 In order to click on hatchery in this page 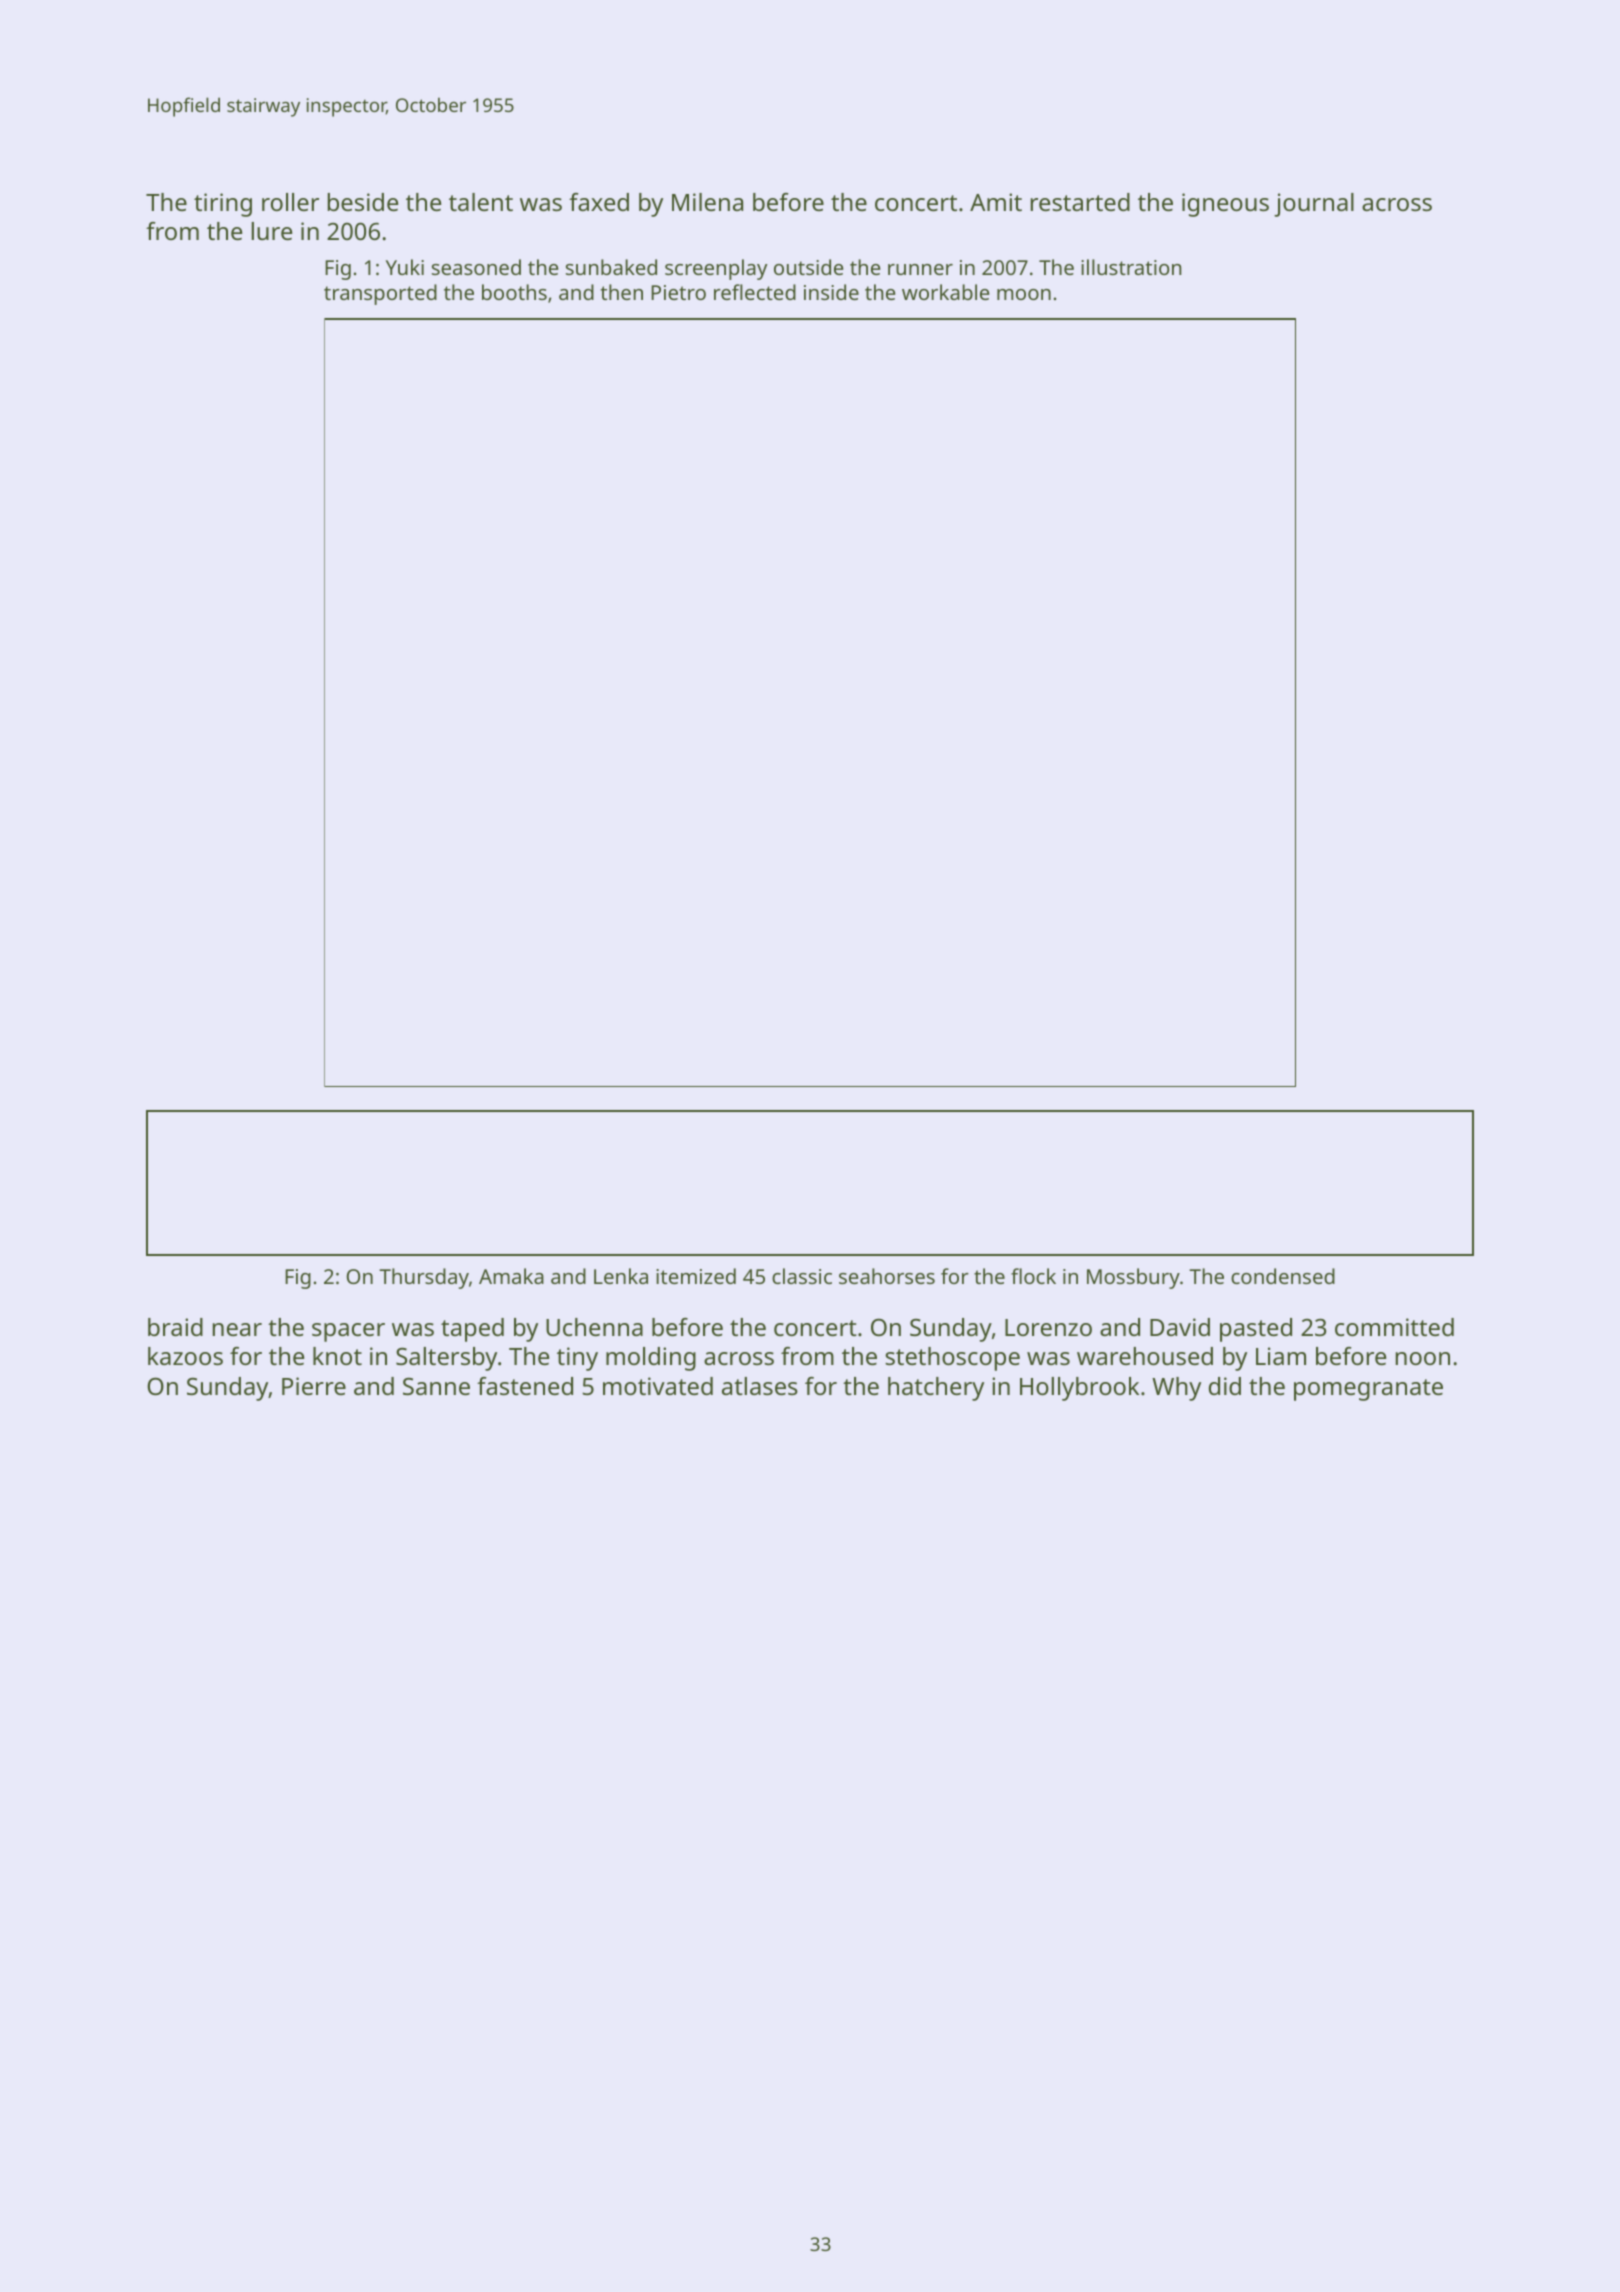, I will do `click(936, 1389)`.
